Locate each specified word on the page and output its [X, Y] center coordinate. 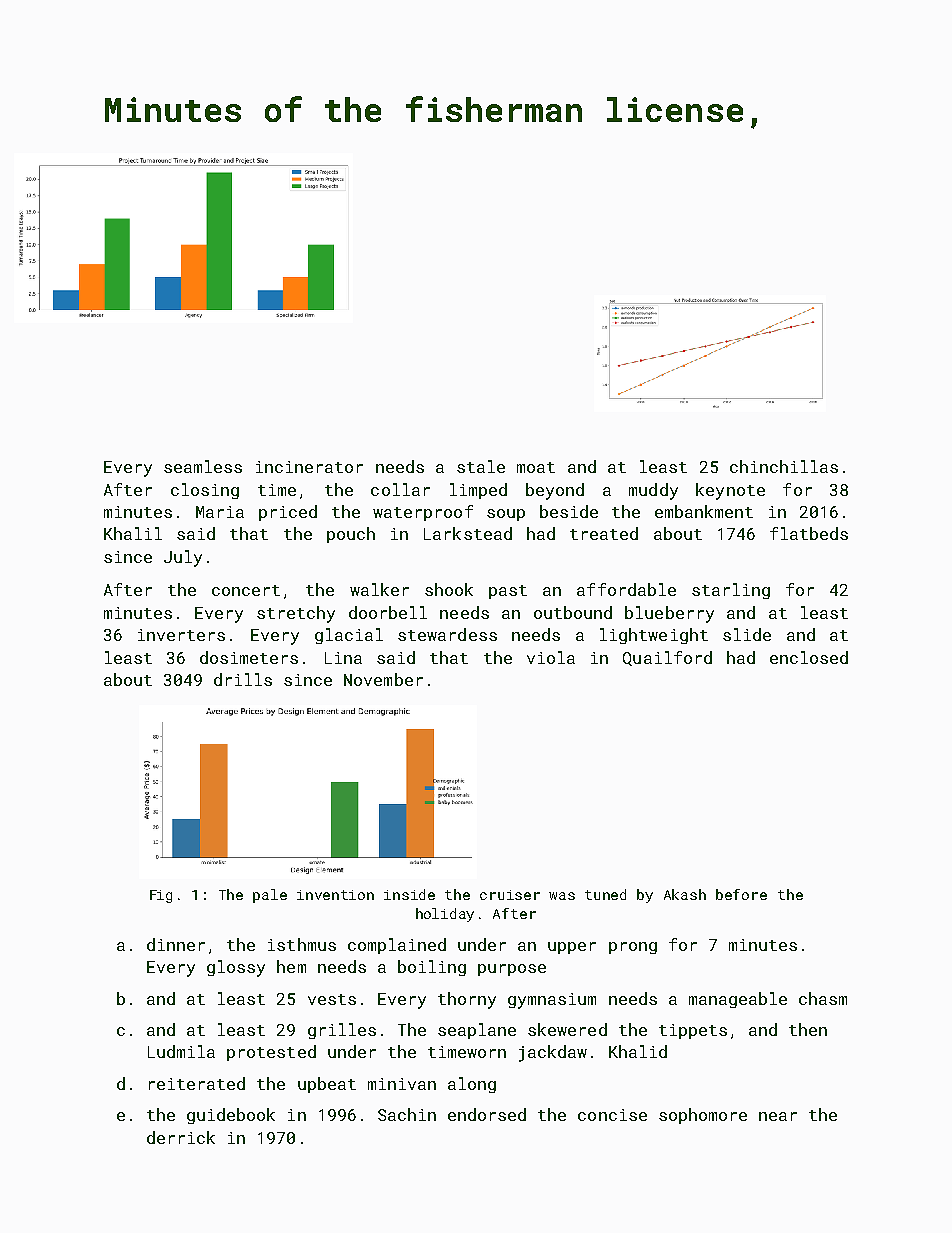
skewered [567, 1029]
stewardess [447, 634]
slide [747, 634]
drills [243, 679]
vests [332, 999]
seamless [203, 466]
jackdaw [553, 1053]
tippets [693, 1031]
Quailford [667, 658]
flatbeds [809, 533]
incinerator [309, 467]
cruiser [510, 895]
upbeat [327, 1085]
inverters [181, 635]
